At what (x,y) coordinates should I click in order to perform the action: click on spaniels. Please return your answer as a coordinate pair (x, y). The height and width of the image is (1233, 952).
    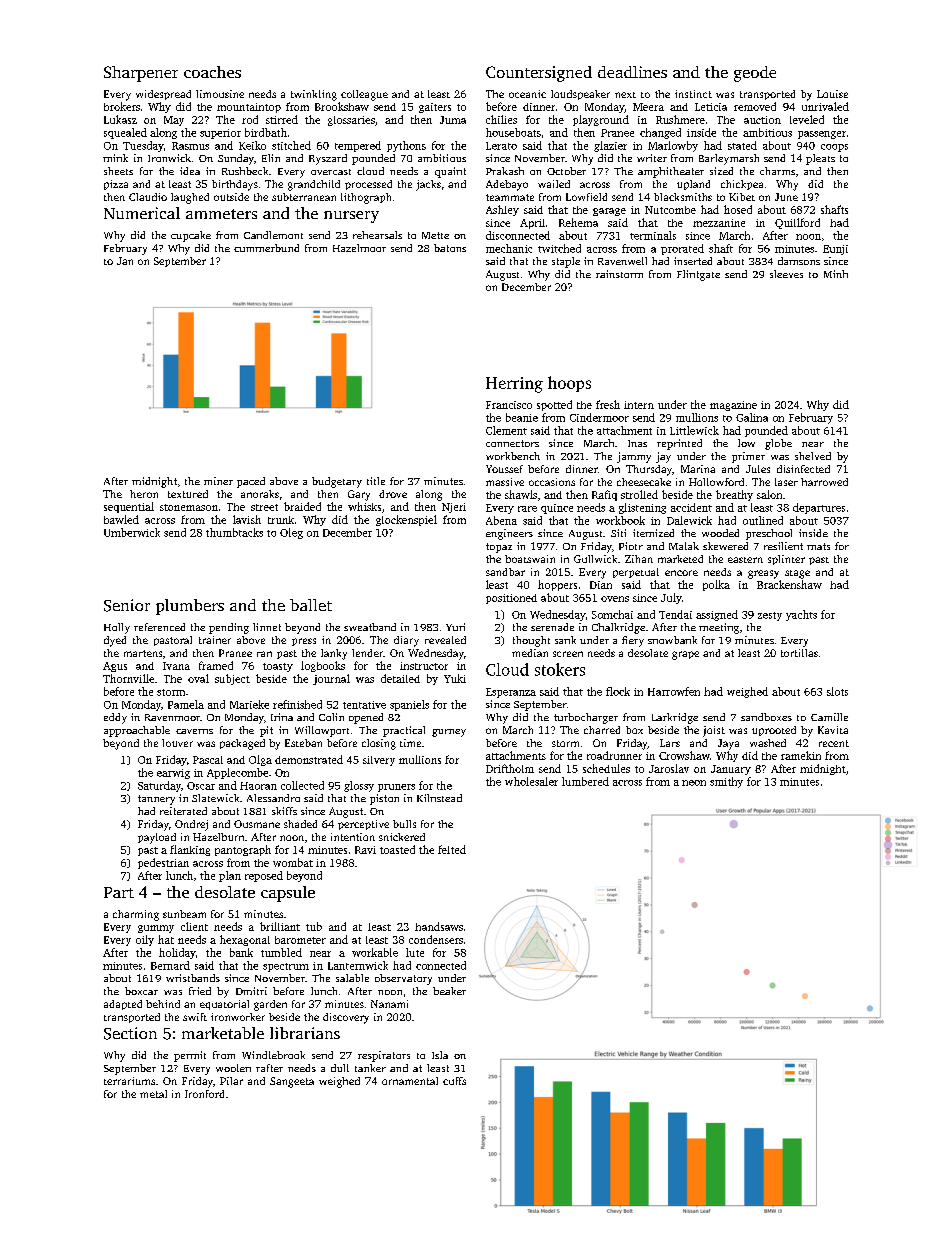
    Looking at the image, I should click on (409, 705).
